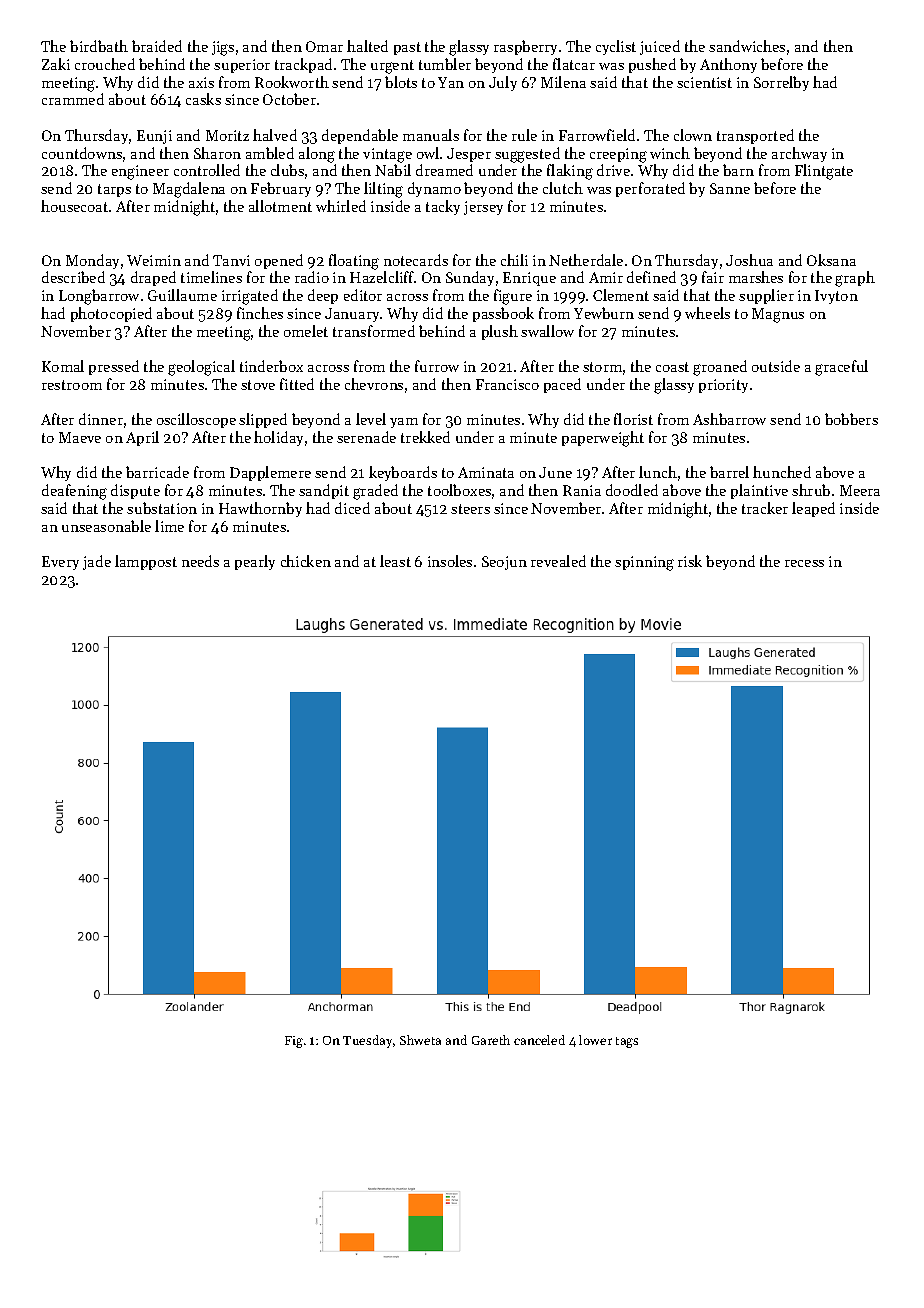  What do you see at coordinates (437, 366) in the page?
I see `furrow` at bounding box center [437, 366].
